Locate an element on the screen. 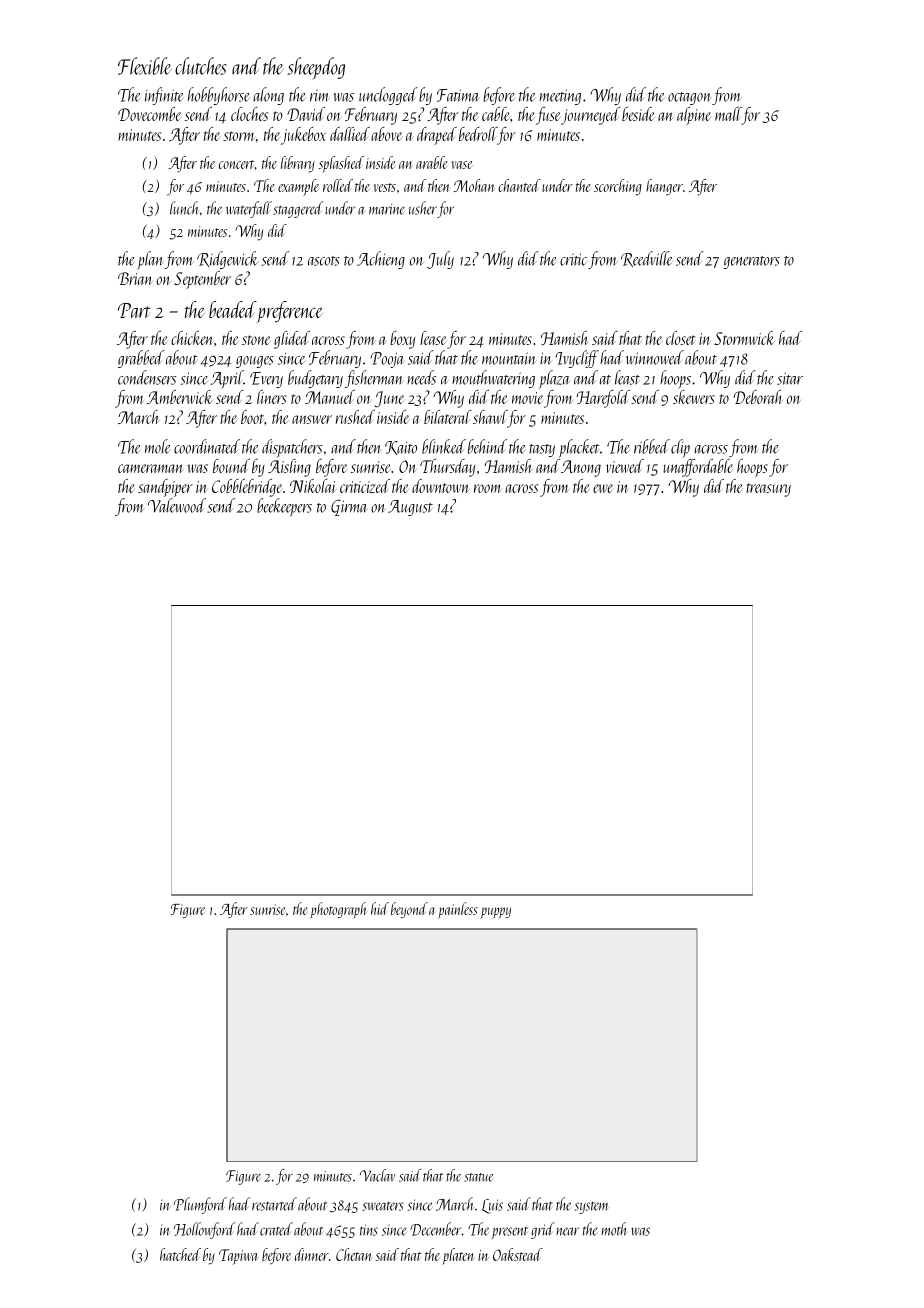 This screenshot has width=924, height=1308. arable is located at coordinates (432, 162).
